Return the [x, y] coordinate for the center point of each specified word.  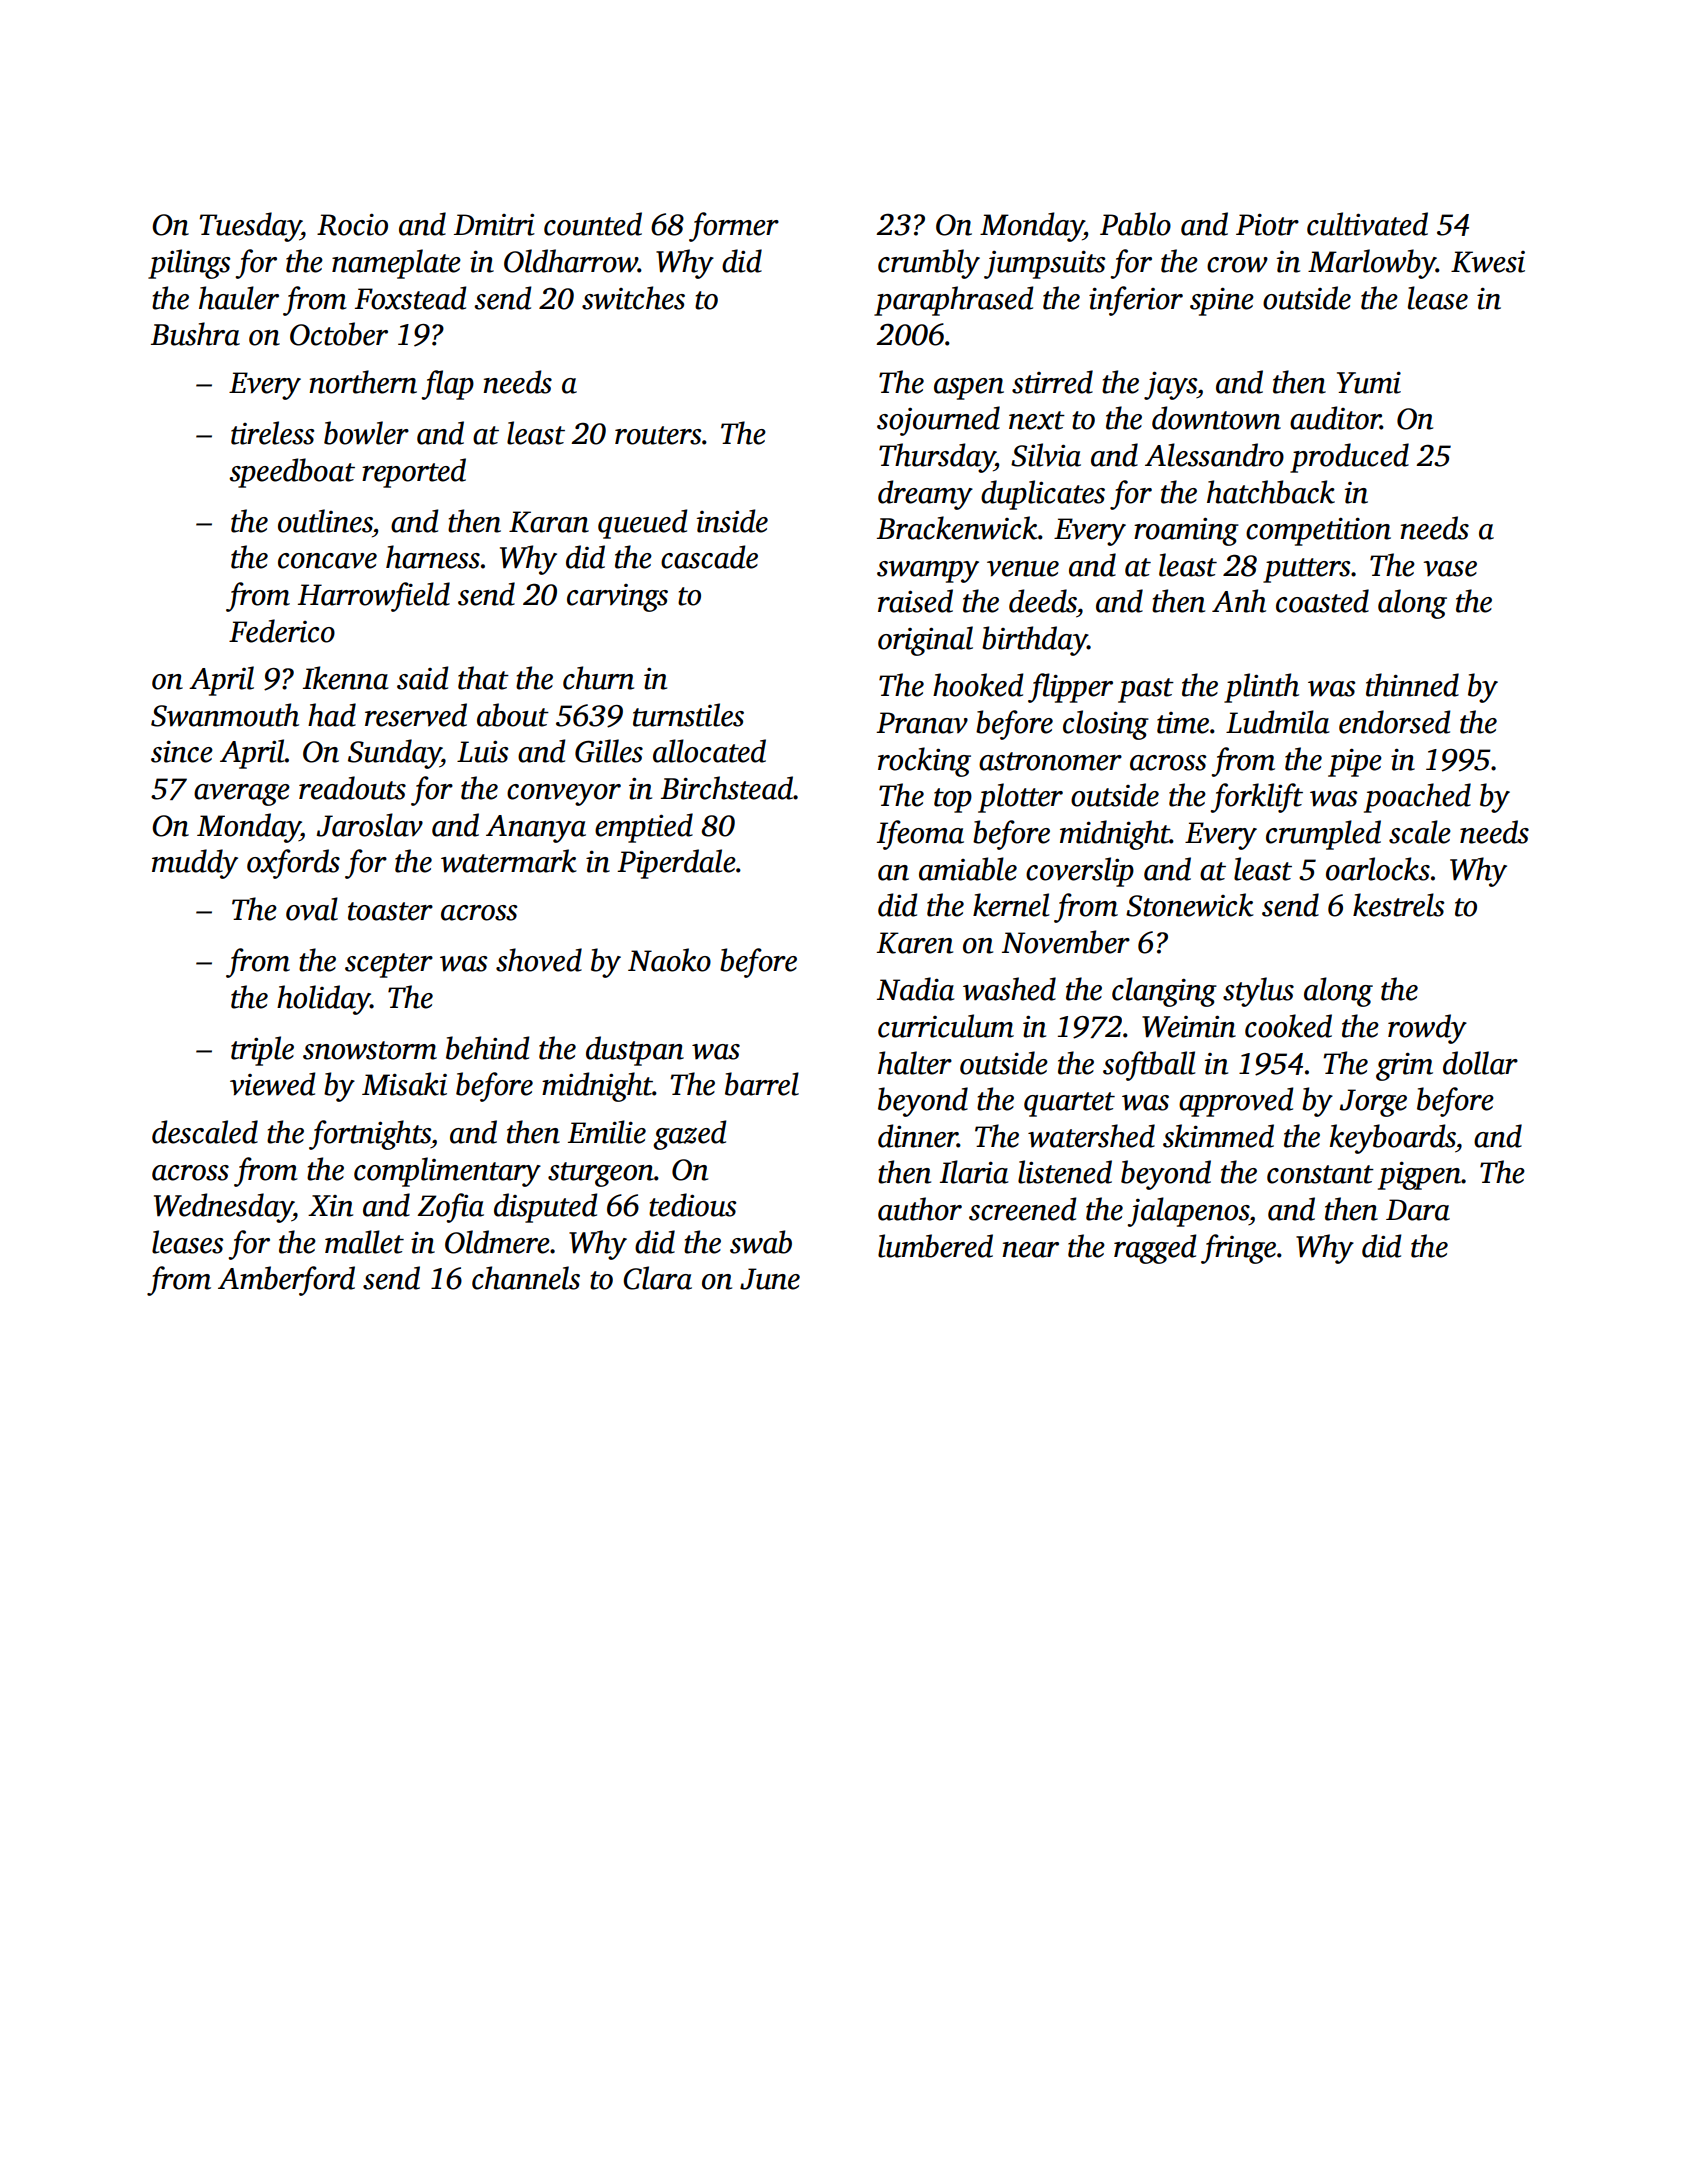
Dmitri [494, 225]
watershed [1091, 1136]
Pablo [1135, 224]
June [770, 1279]
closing [1106, 725]
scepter [389, 965]
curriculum [946, 1026]
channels [526, 1278]
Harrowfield [374, 597]
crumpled [1323, 835]
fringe [1238, 1249]
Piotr [1267, 225]
